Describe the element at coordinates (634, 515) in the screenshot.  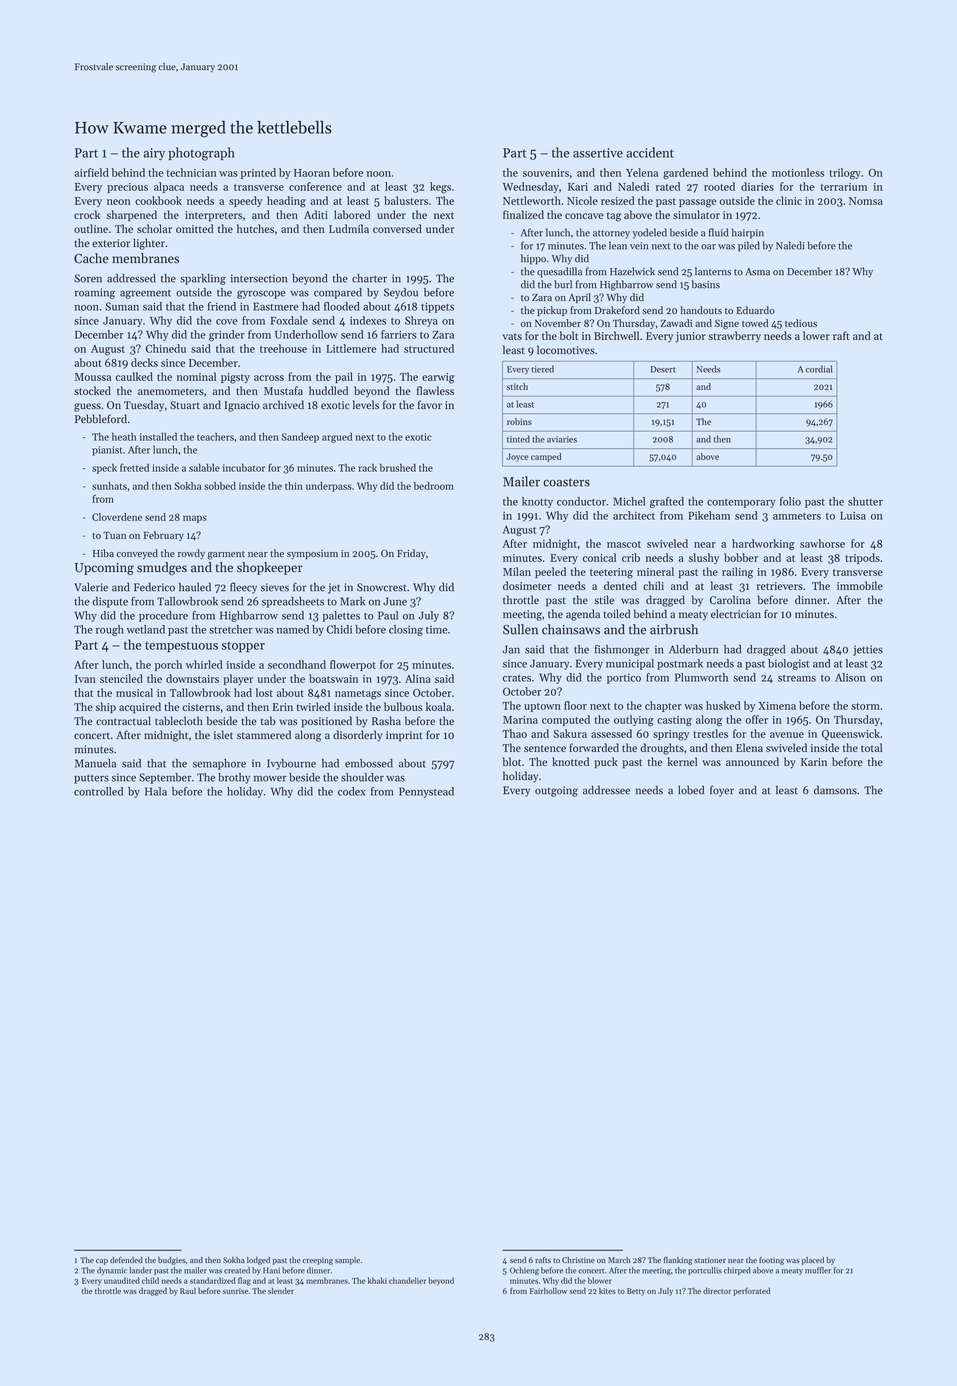
I see `architect` at that location.
